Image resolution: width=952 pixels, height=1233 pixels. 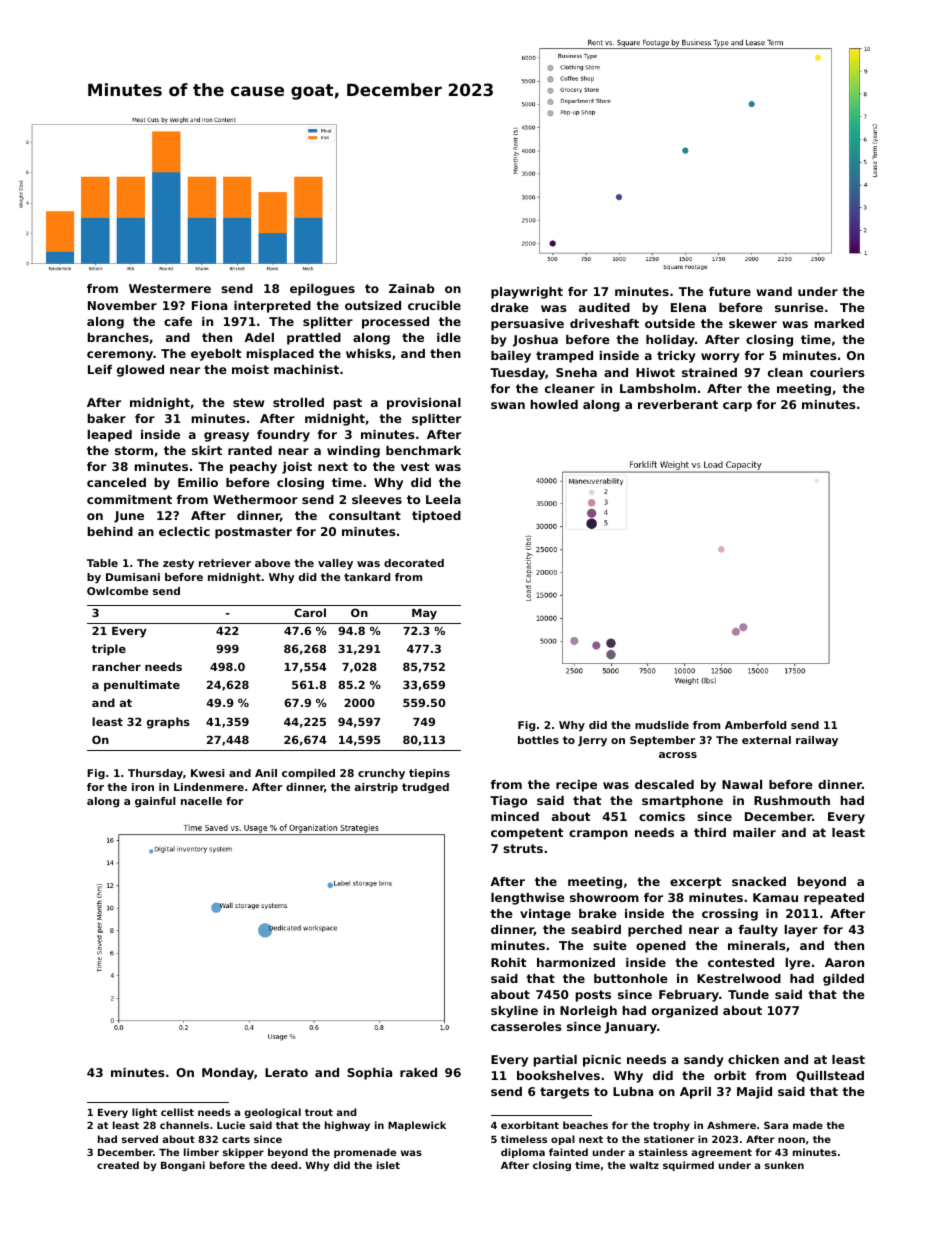 What do you see at coordinates (225, 563) in the document?
I see `retriever` at bounding box center [225, 563].
